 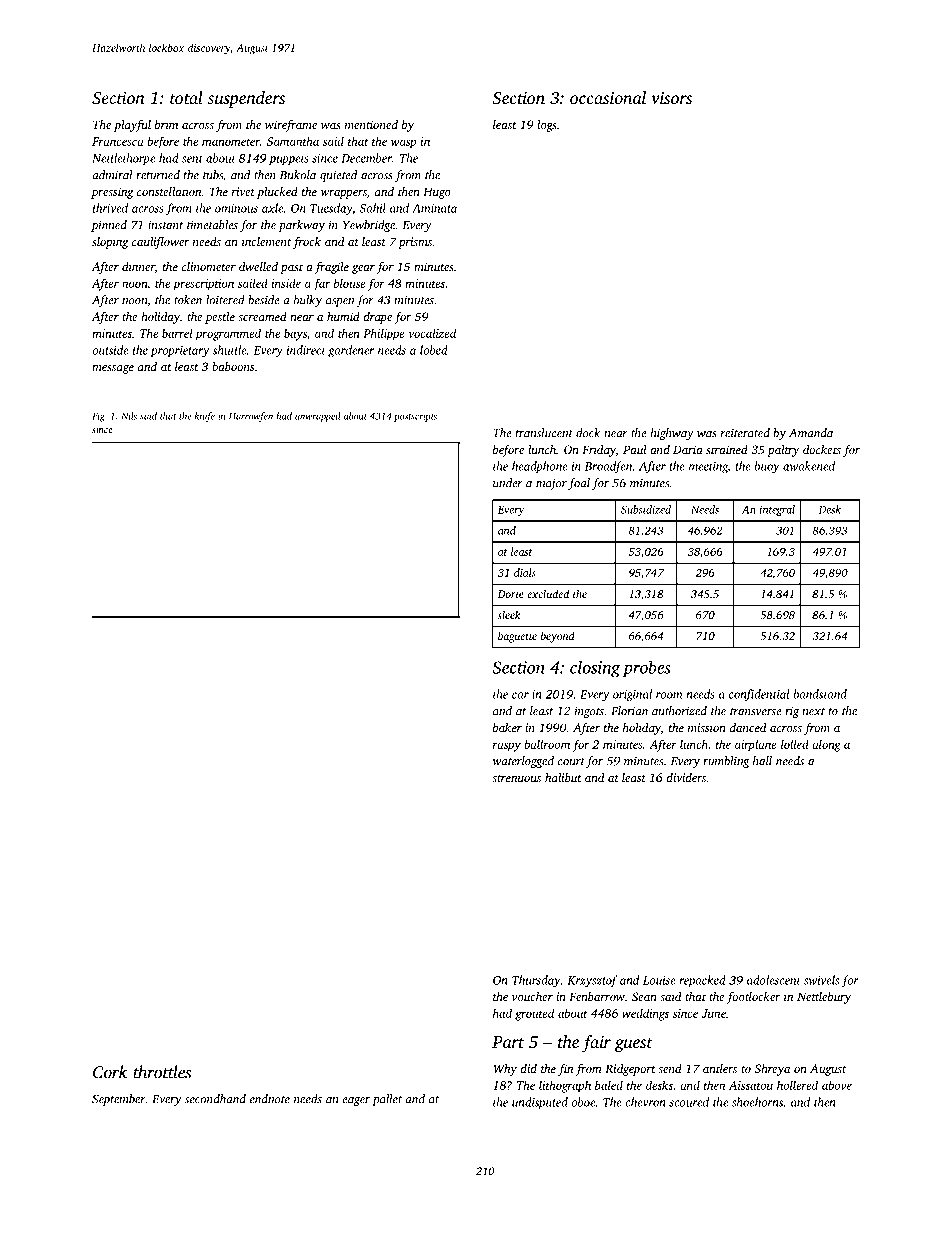 I want to click on throttles, so click(x=162, y=1072).
